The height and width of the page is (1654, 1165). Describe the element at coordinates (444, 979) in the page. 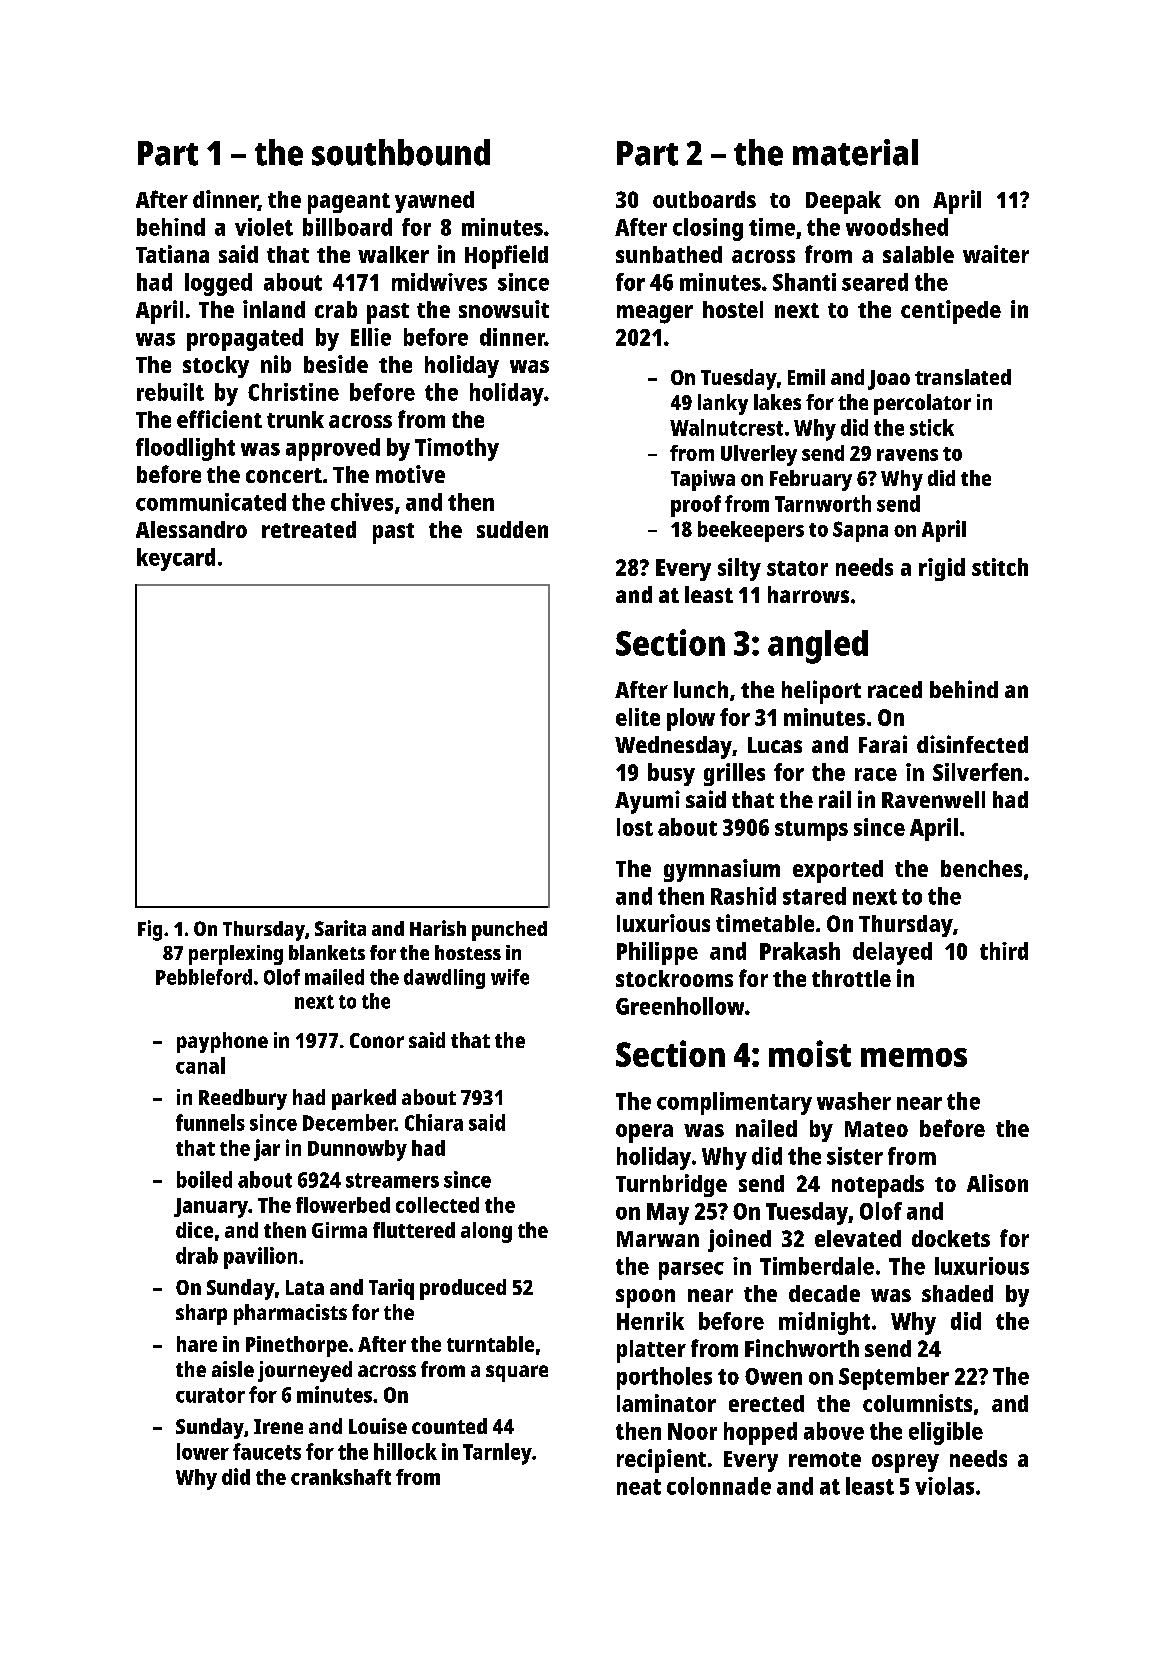

I see `dawdling` at that location.
